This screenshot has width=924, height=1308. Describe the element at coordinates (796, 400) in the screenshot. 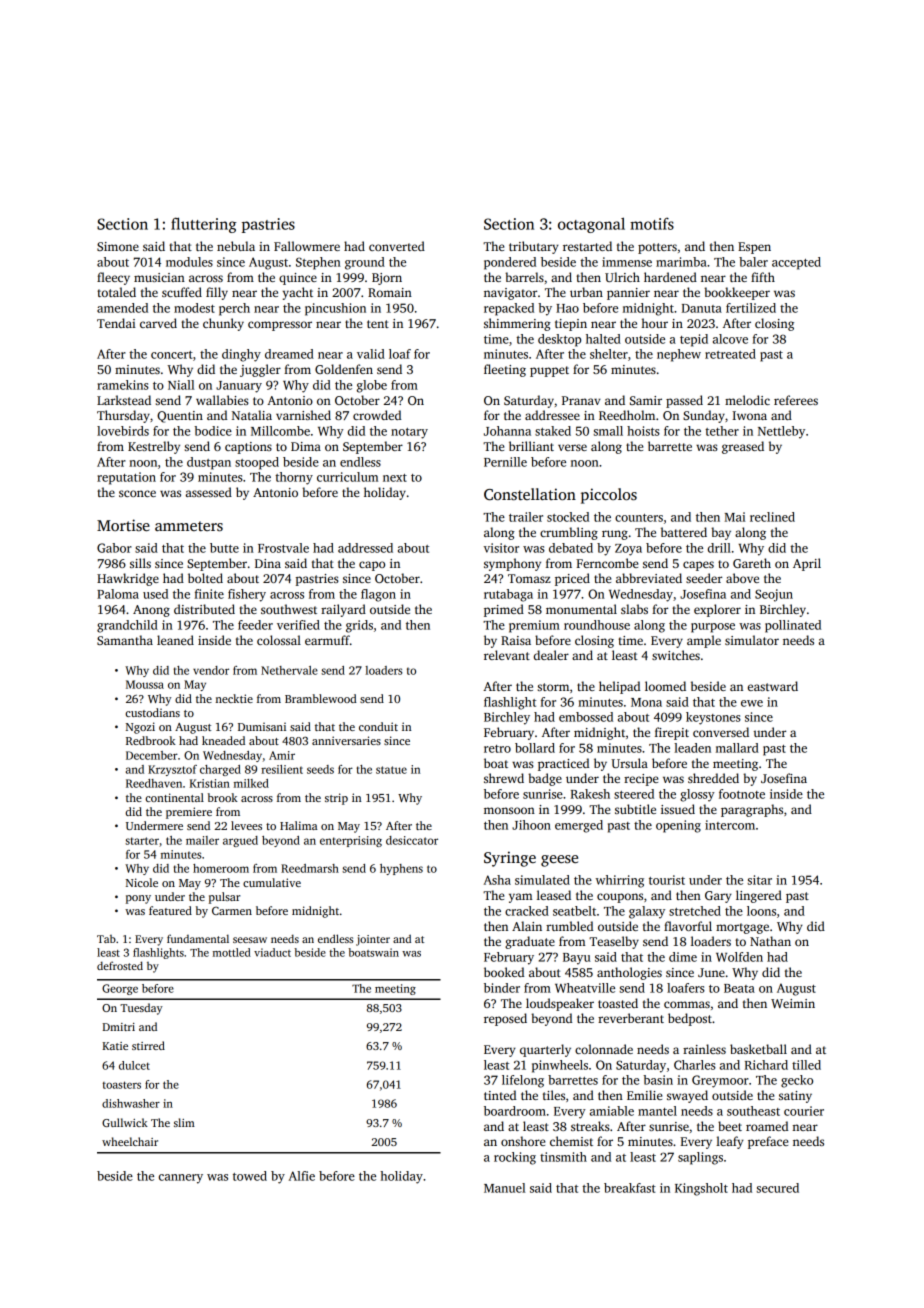

I see `referees` at that location.
